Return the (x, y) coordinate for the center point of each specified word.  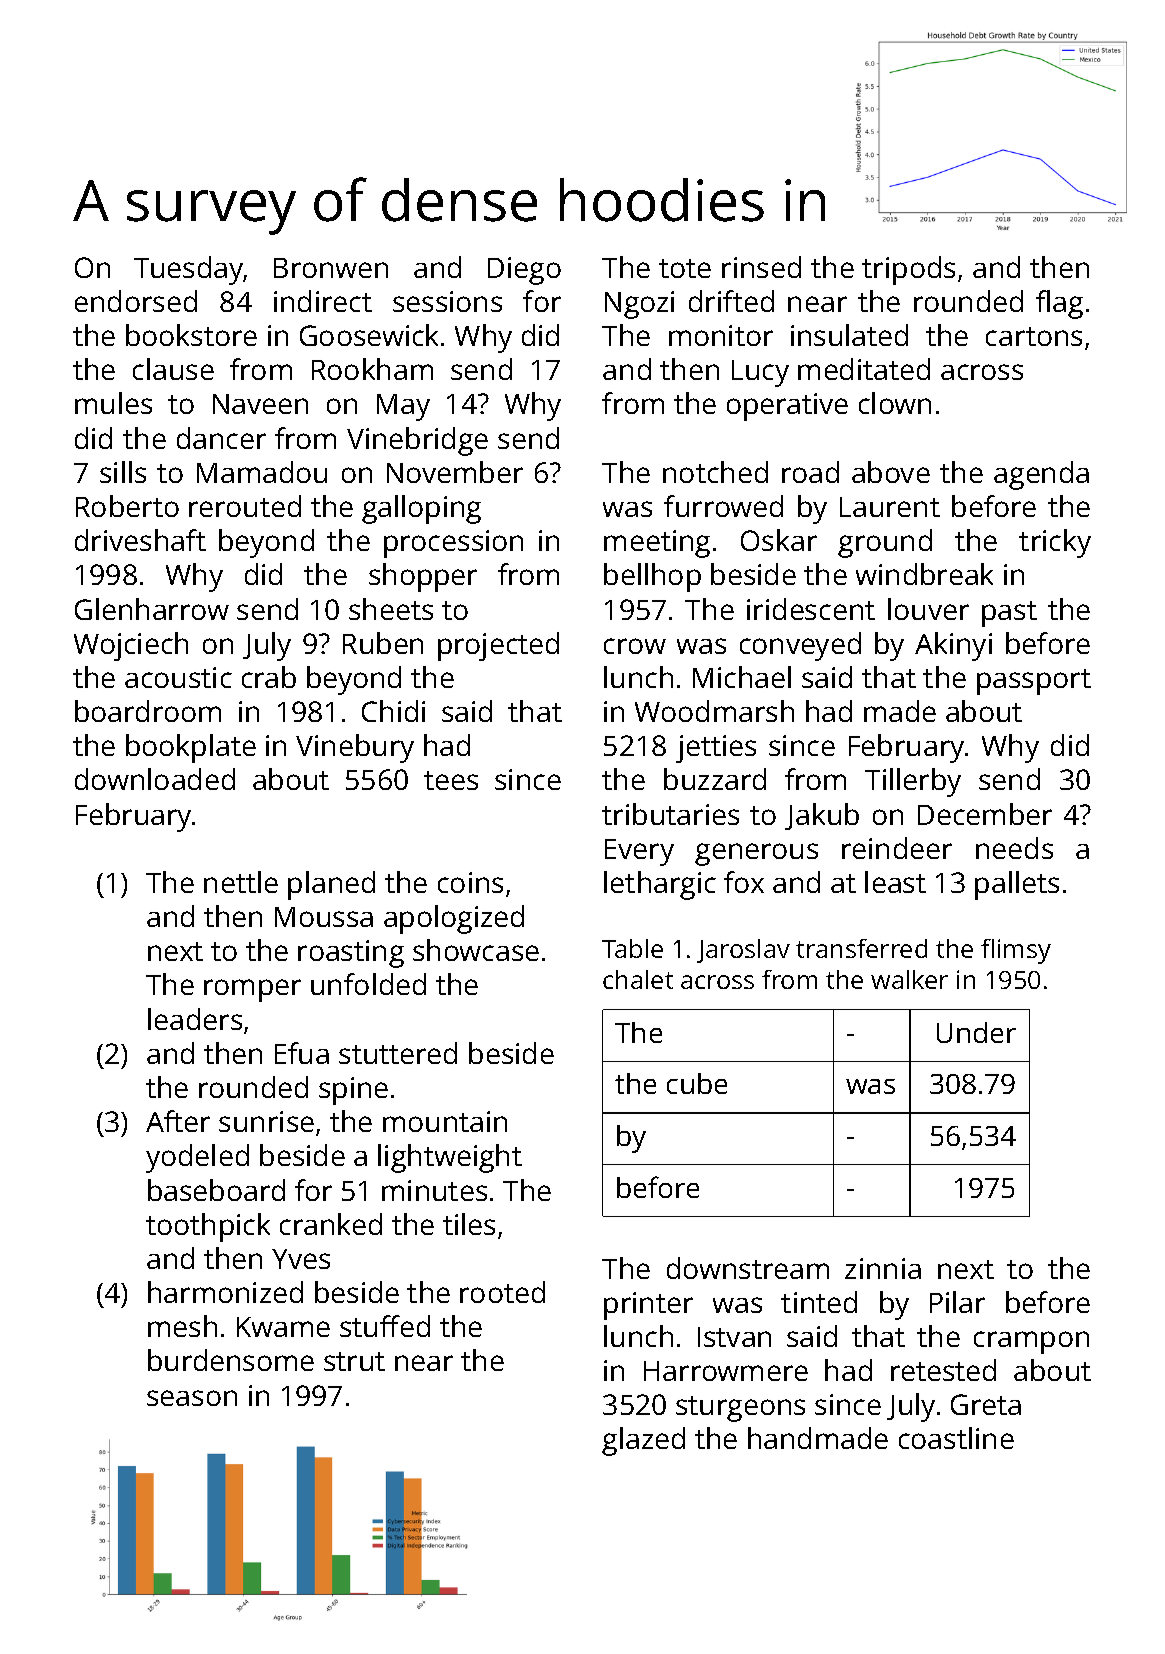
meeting (657, 544)
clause (173, 369)
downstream (748, 1268)
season (192, 1398)
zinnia (883, 1268)
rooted (502, 1292)
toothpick (208, 1227)
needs (1014, 848)
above (891, 472)
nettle (241, 882)
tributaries (670, 814)
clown (895, 403)
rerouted (245, 506)
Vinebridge (417, 441)
